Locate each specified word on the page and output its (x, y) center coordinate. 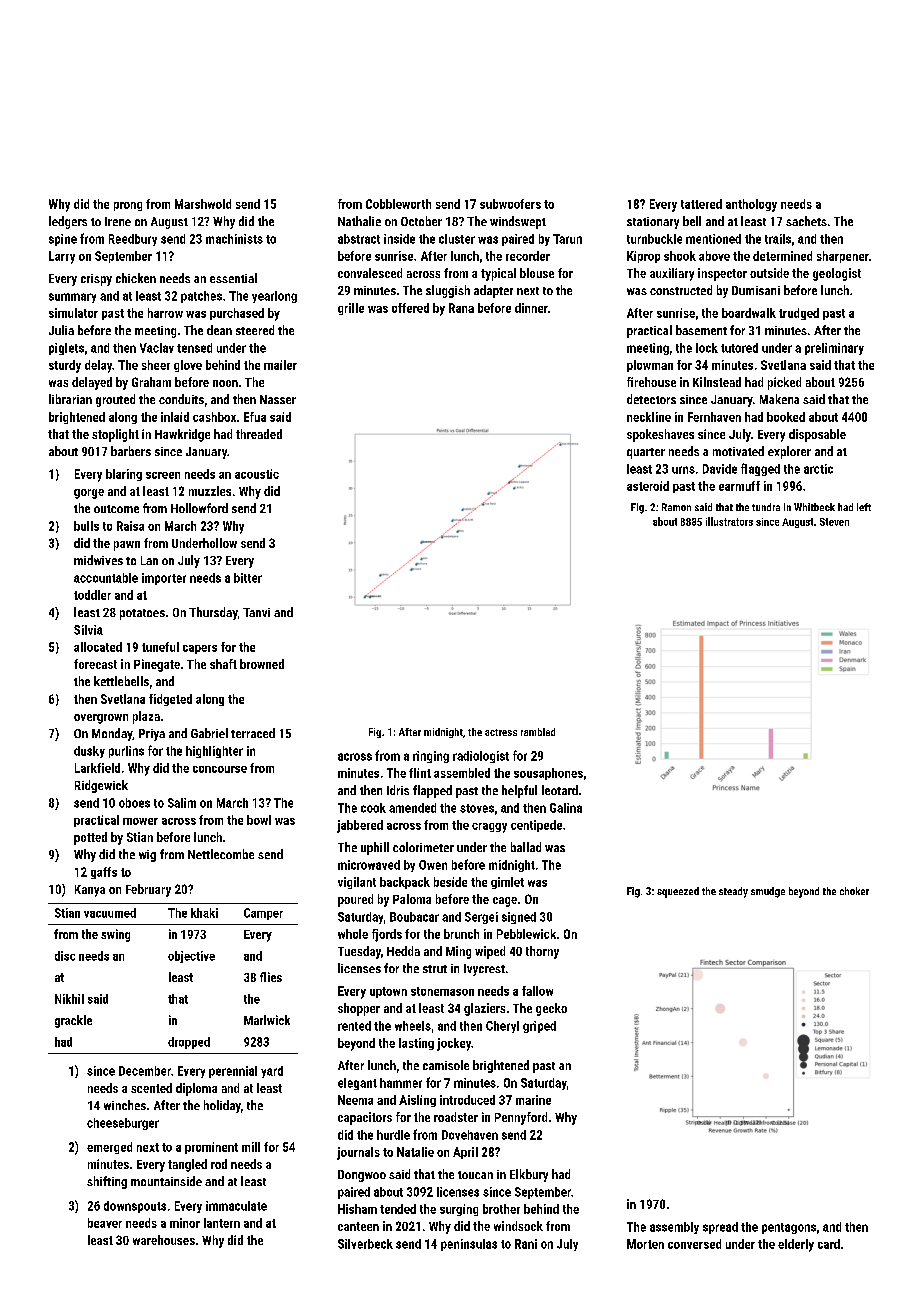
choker (854, 891)
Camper (263, 914)
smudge (768, 892)
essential (233, 278)
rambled (538, 732)
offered (410, 308)
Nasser (278, 399)
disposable (817, 435)
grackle (73, 1021)
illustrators (729, 521)
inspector (722, 274)
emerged (109, 1148)
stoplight (115, 435)
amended (412, 808)
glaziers (484, 1009)
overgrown (101, 719)
